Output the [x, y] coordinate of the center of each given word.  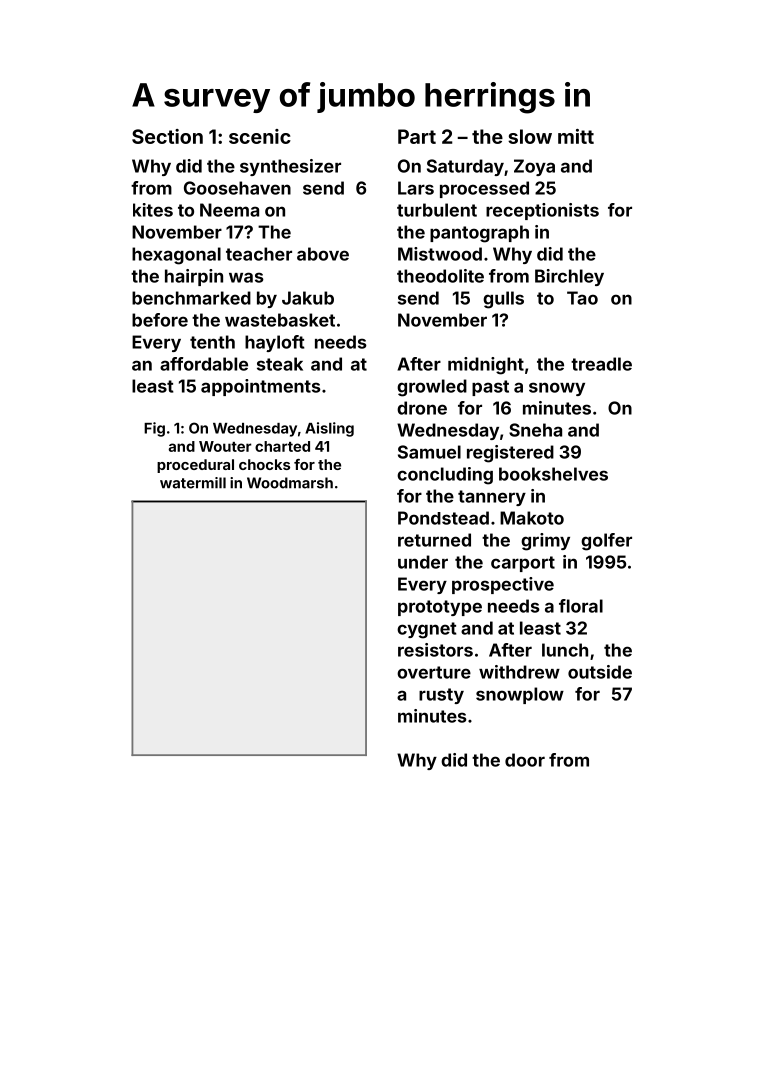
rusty [441, 696]
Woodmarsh [290, 483]
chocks [264, 464]
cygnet [427, 630]
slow [530, 136]
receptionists [542, 211]
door [525, 760]
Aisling [329, 429]
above [323, 254]
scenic [260, 136]
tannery [492, 498]
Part [417, 136]
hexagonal [176, 256]
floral [581, 606]
